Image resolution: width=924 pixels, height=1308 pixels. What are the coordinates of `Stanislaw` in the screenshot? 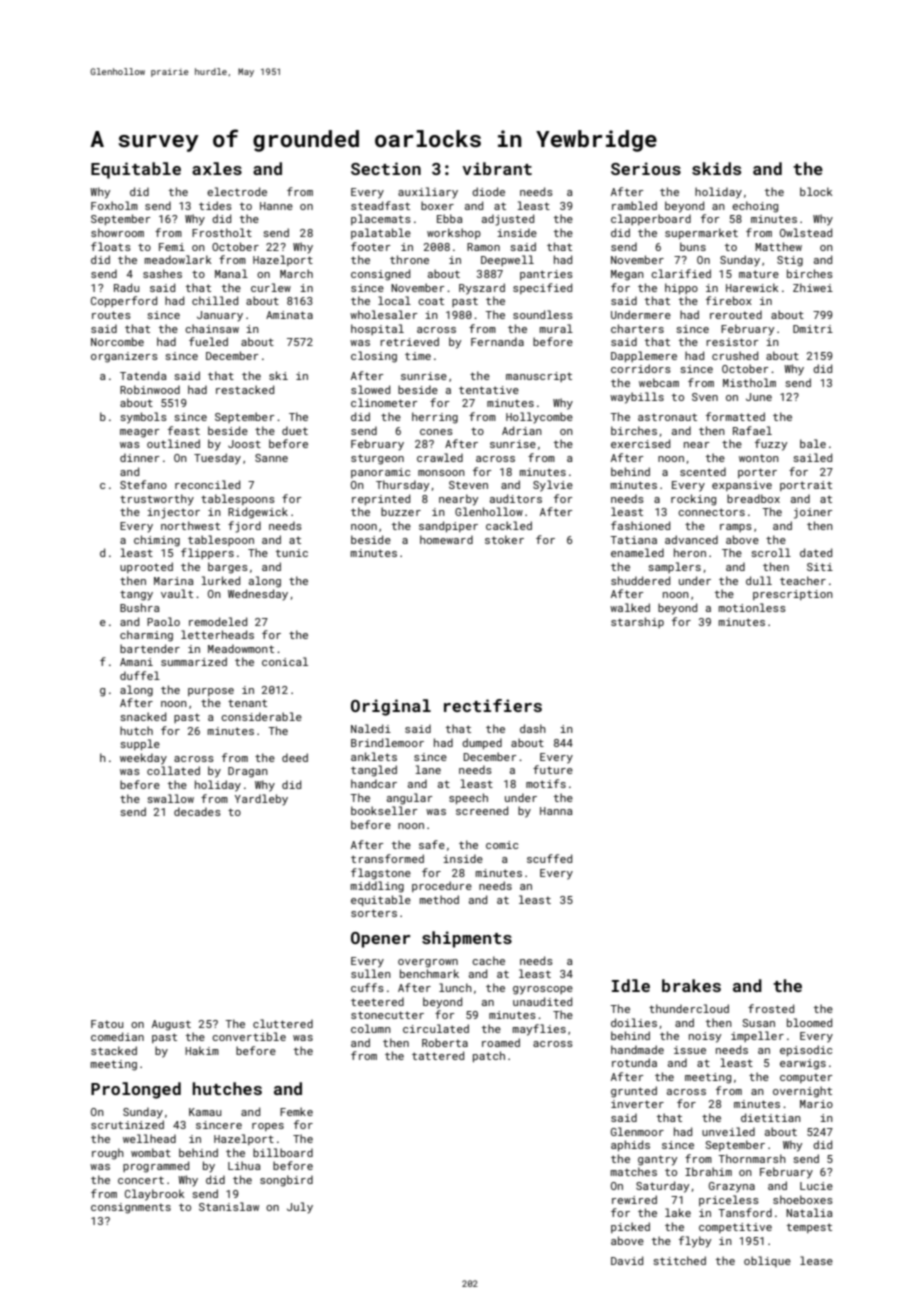 It's located at (229, 1206).
